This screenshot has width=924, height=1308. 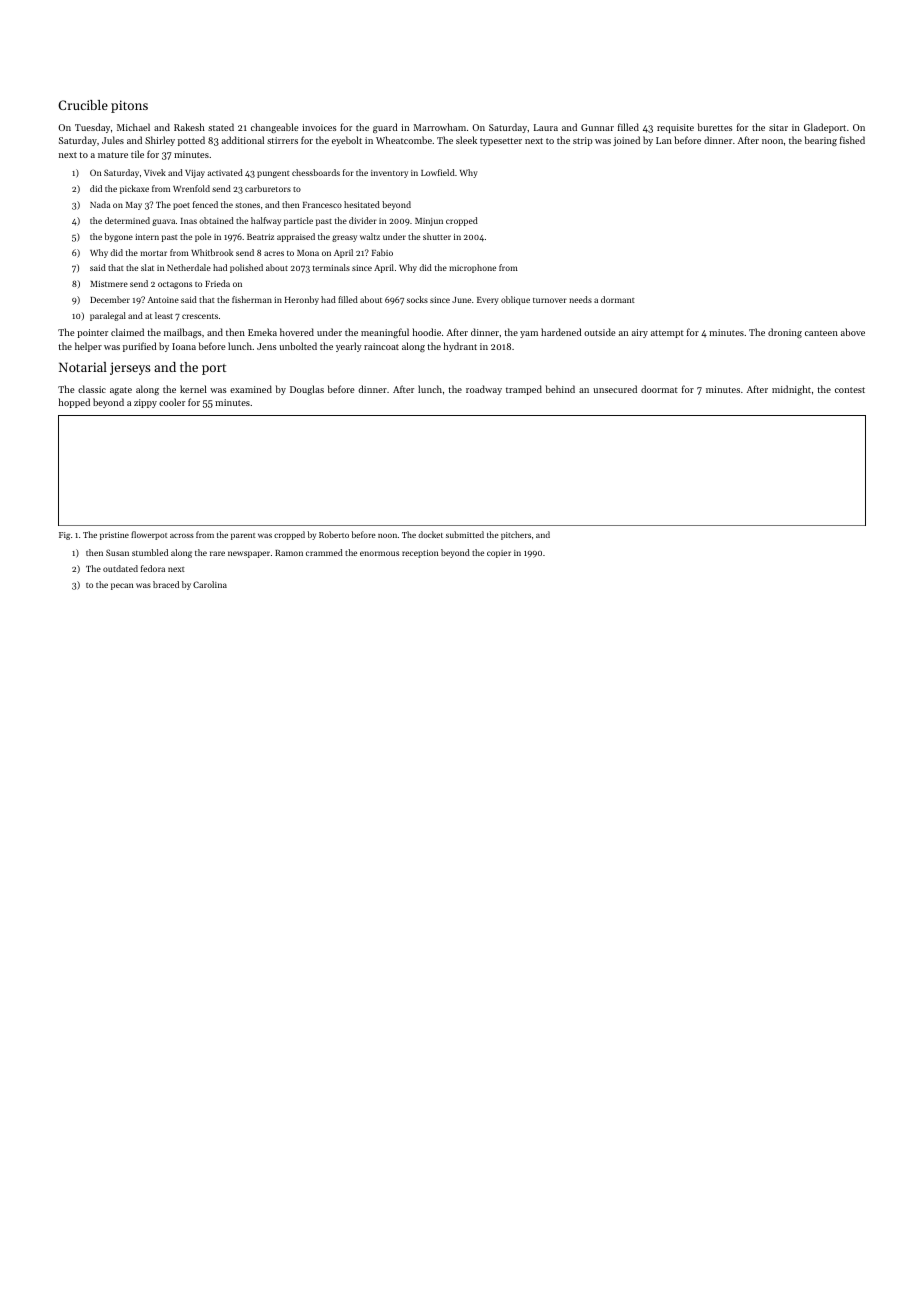 What do you see at coordinates (516, 535) in the screenshot?
I see `pitchers` at bounding box center [516, 535].
